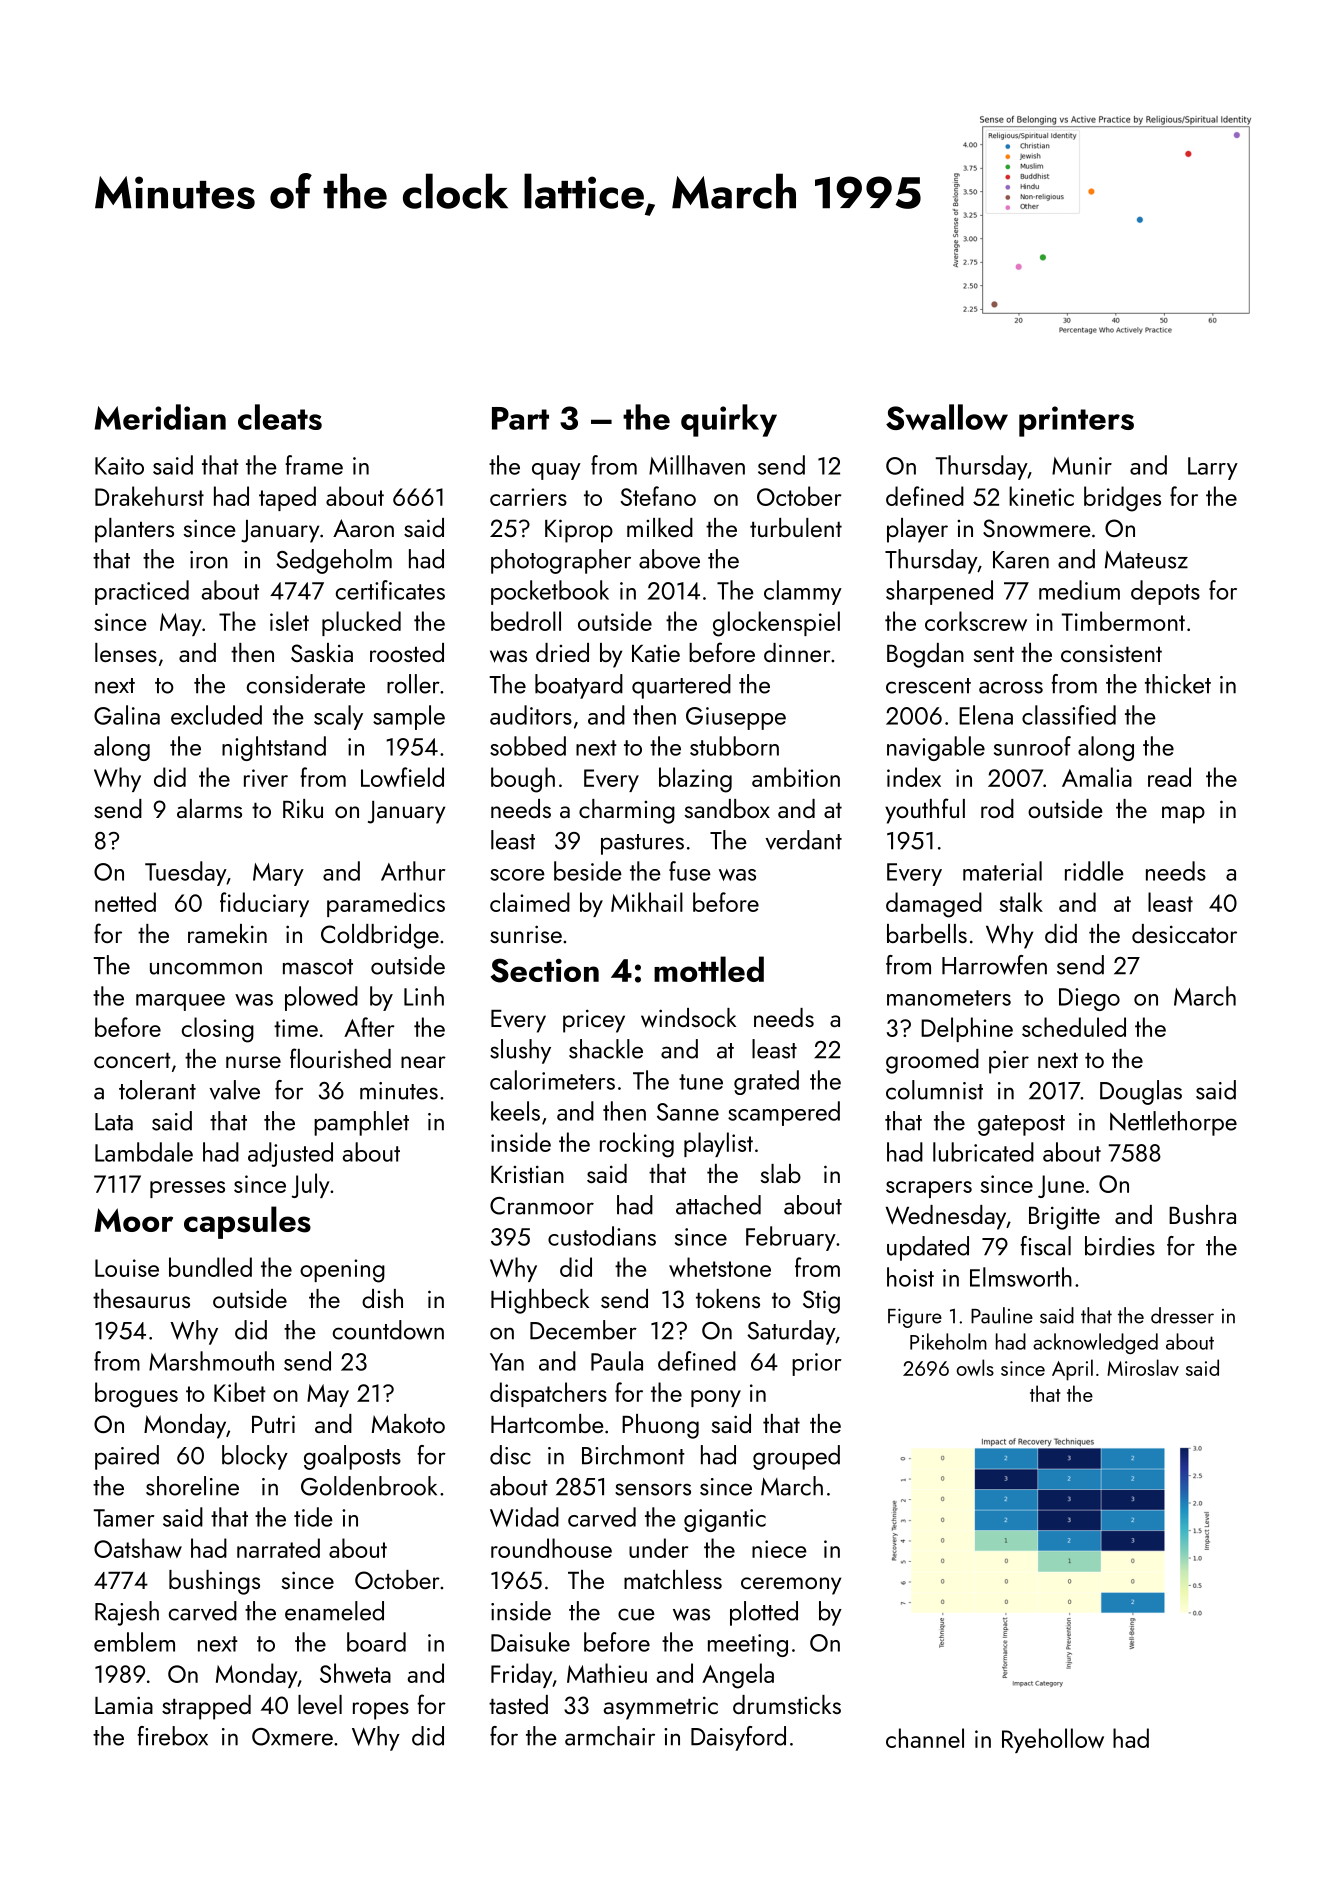 The height and width of the screenshot is (1882, 1331). Describe the element at coordinates (729, 420) in the screenshot. I see `quirky` at that location.
